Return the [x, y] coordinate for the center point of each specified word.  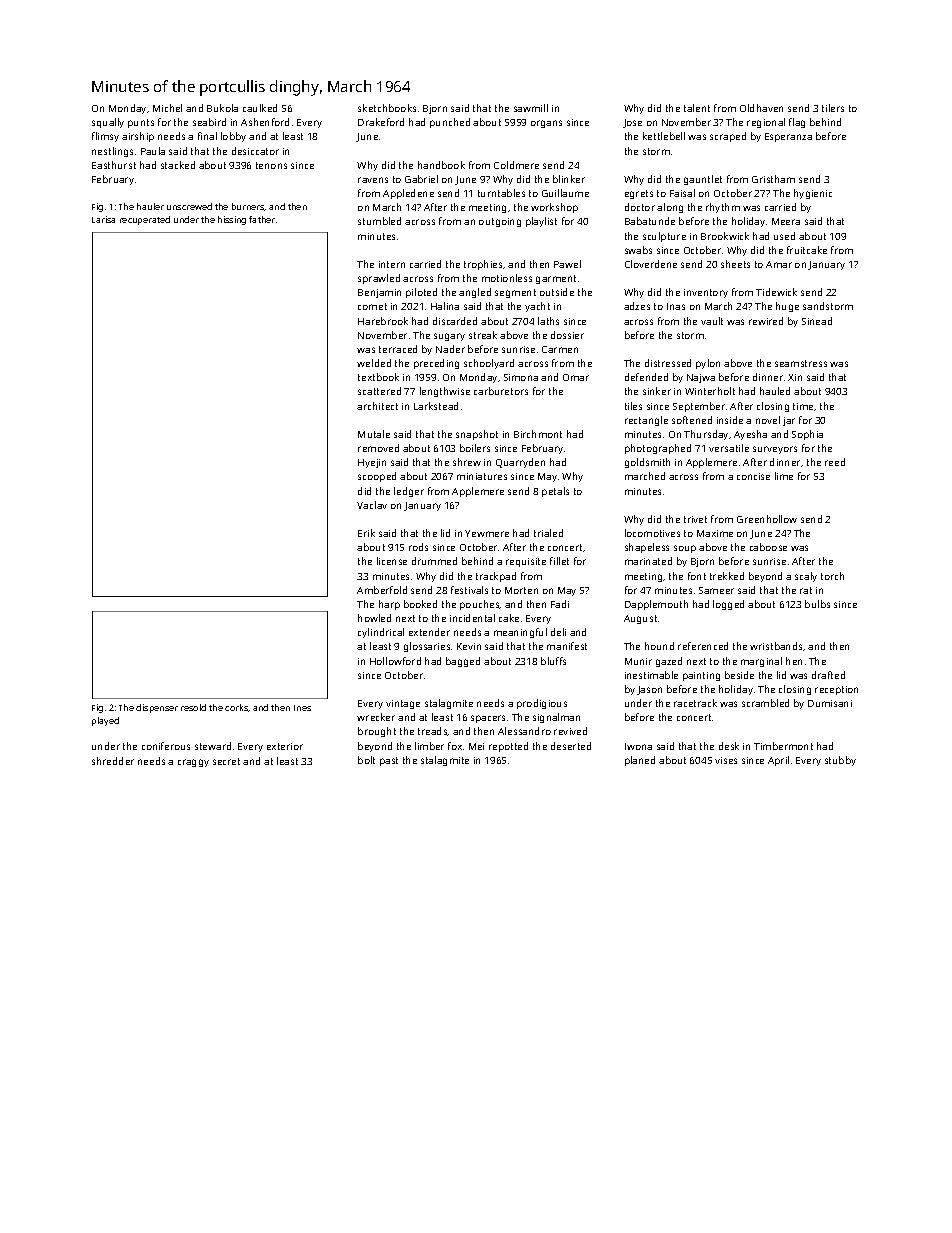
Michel [167, 108]
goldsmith [647, 463]
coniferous [166, 746]
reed [835, 462]
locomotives [652, 533]
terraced [398, 349]
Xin [795, 377]
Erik [366, 533]
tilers [833, 108]
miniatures [482, 476]
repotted [508, 747]
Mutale [374, 434]
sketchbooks [387, 108]
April [778, 761]
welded [374, 363]
